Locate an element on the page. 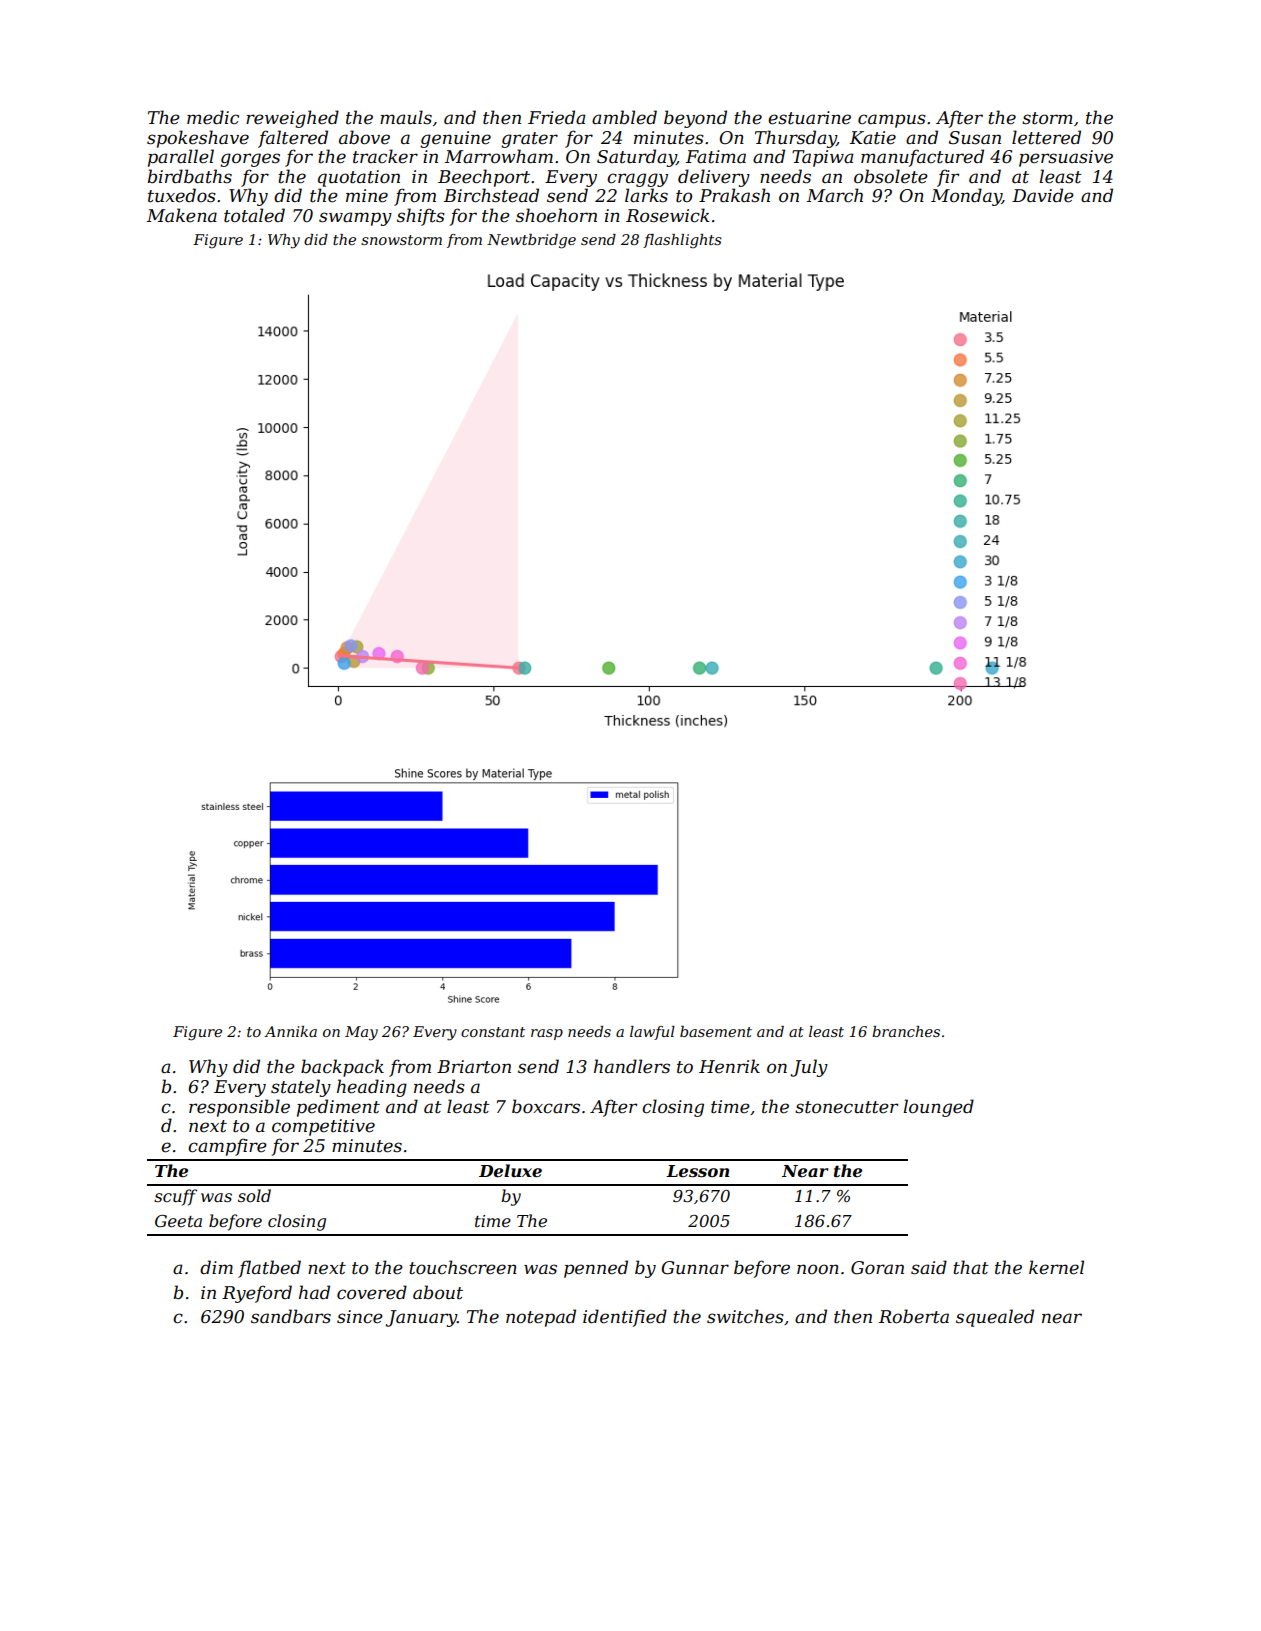 This image has height=1631, width=1261. lettered is located at coordinates (1046, 137).
